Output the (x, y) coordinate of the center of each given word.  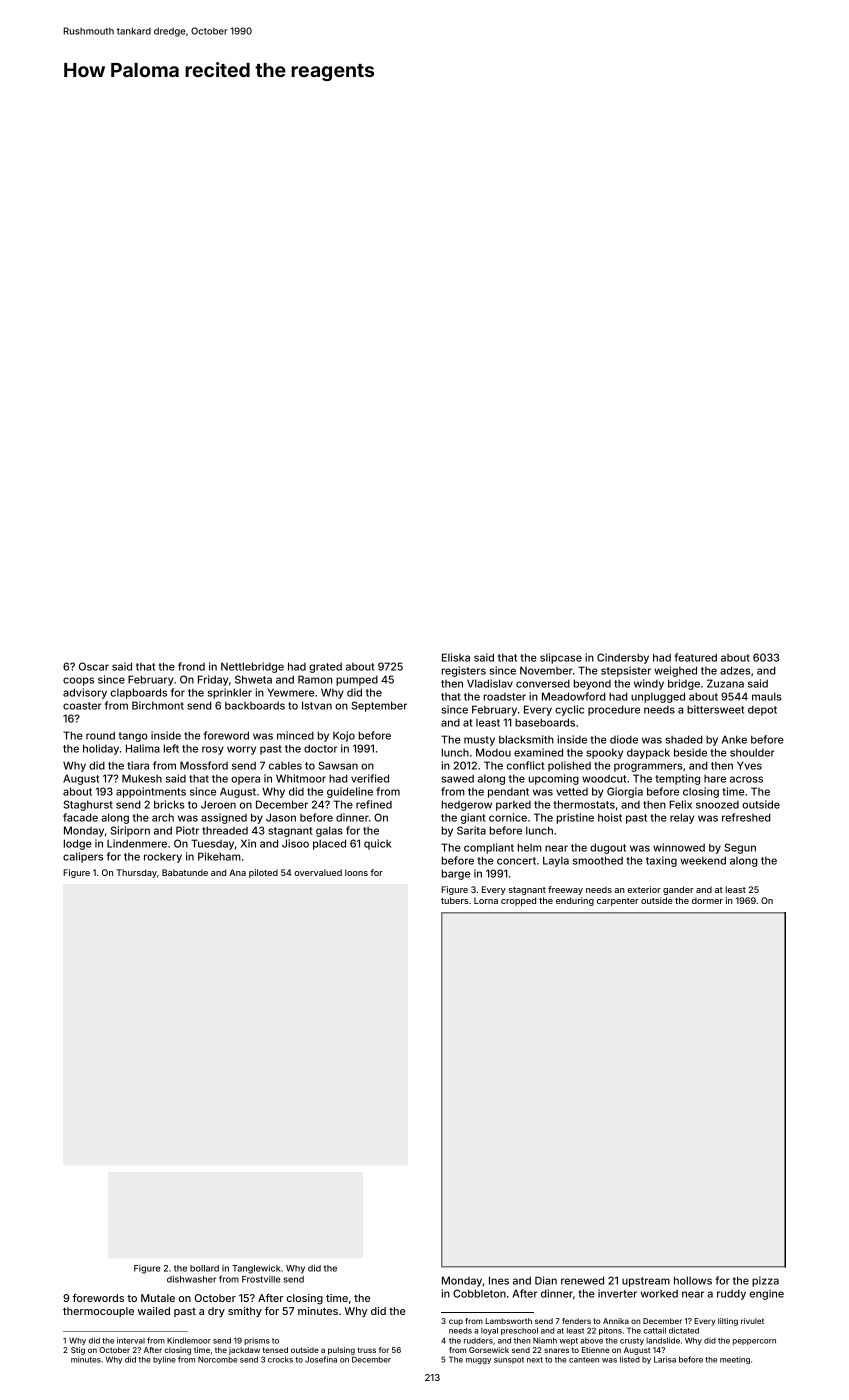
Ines (499, 1280)
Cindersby (623, 658)
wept (569, 1341)
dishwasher (191, 1279)
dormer (707, 900)
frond (191, 666)
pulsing (341, 1351)
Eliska (456, 657)
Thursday (136, 873)
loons (356, 872)
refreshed (746, 817)
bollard (204, 1268)
